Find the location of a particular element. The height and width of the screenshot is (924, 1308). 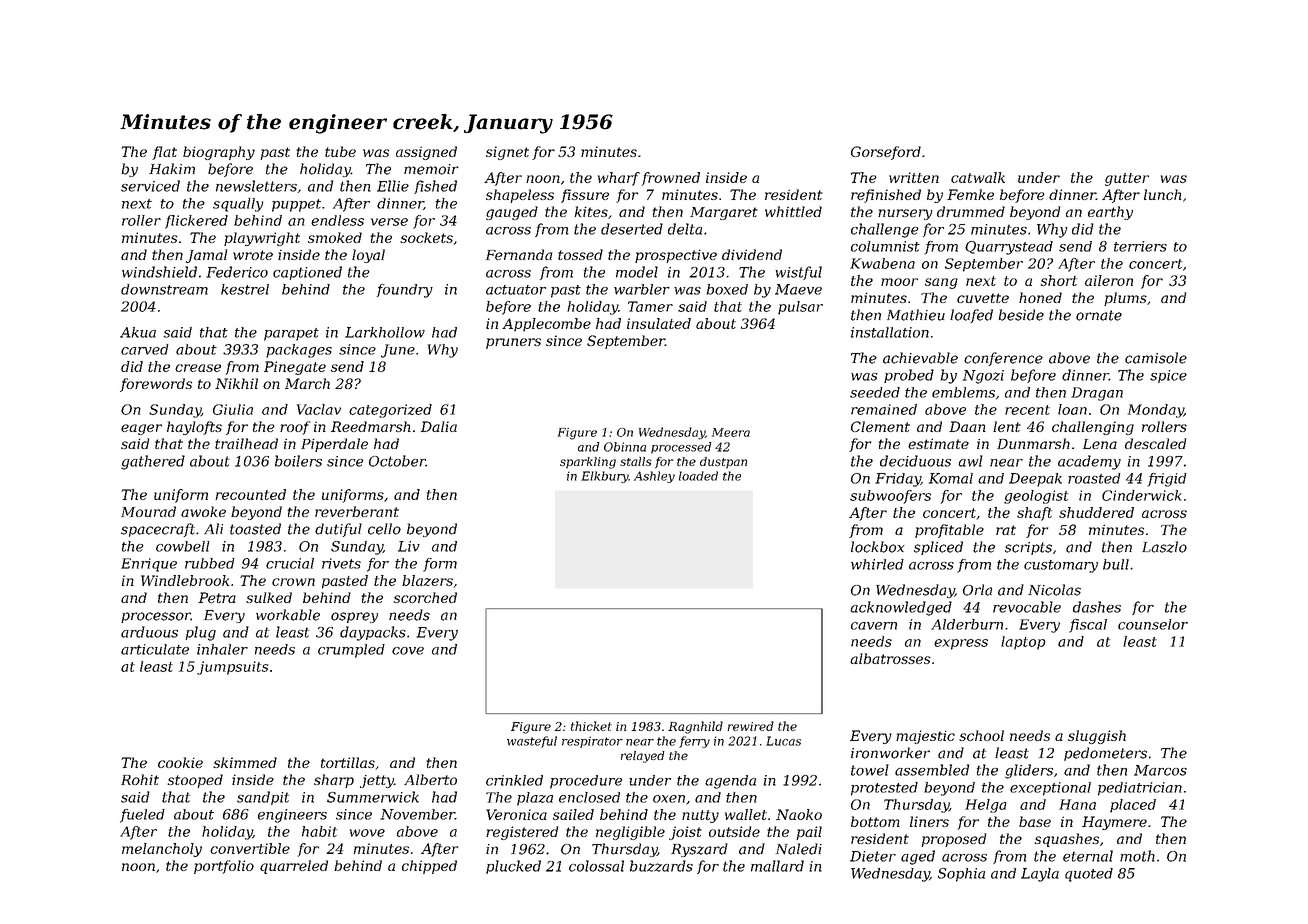

stooped is located at coordinates (195, 781).
